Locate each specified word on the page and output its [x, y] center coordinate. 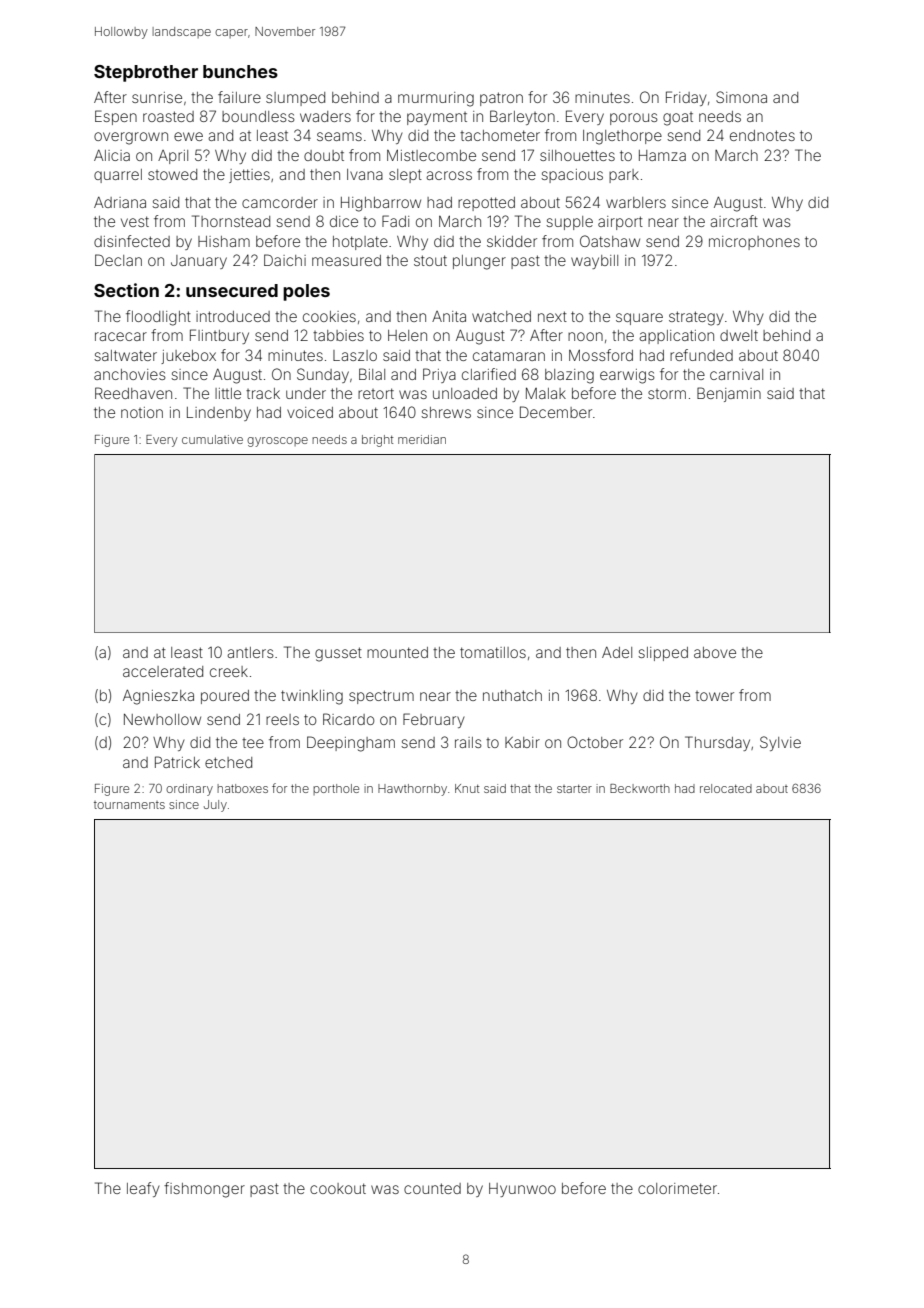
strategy [696, 318]
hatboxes [242, 788]
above [715, 652]
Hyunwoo [522, 1190]
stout [430, 260]
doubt [324, 155]
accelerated [163, 671]
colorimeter [677, 1188]
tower [714, 696]
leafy [143, 1189]
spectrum [381, 697]
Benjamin [729, 394]
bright [377, 441]
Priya [439, 375]
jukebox [188, 357]
